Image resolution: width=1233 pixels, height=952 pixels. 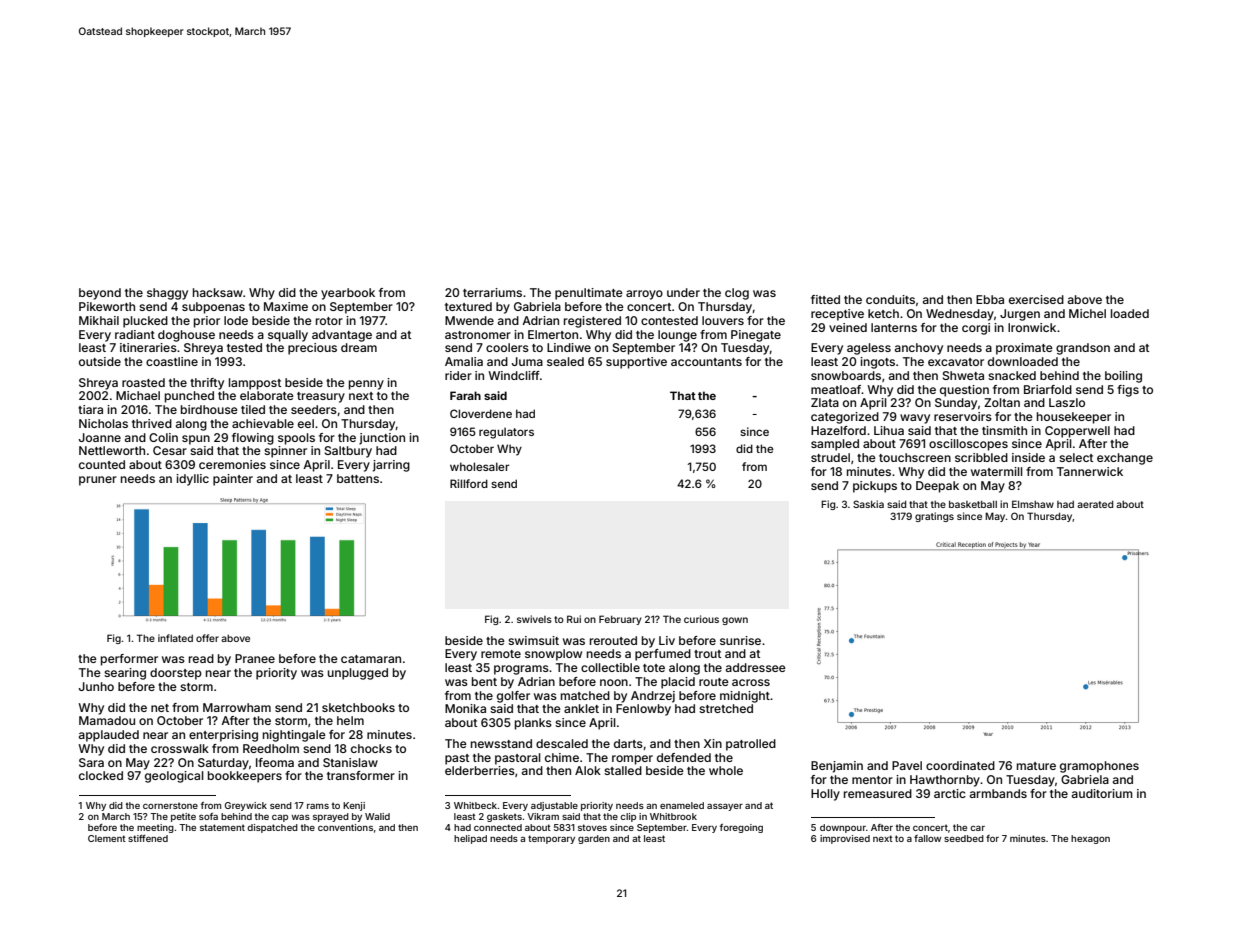 What do you see at coordinates (825, 402) in the document?
I see `Zlata` at bounding box center [825, 402].
